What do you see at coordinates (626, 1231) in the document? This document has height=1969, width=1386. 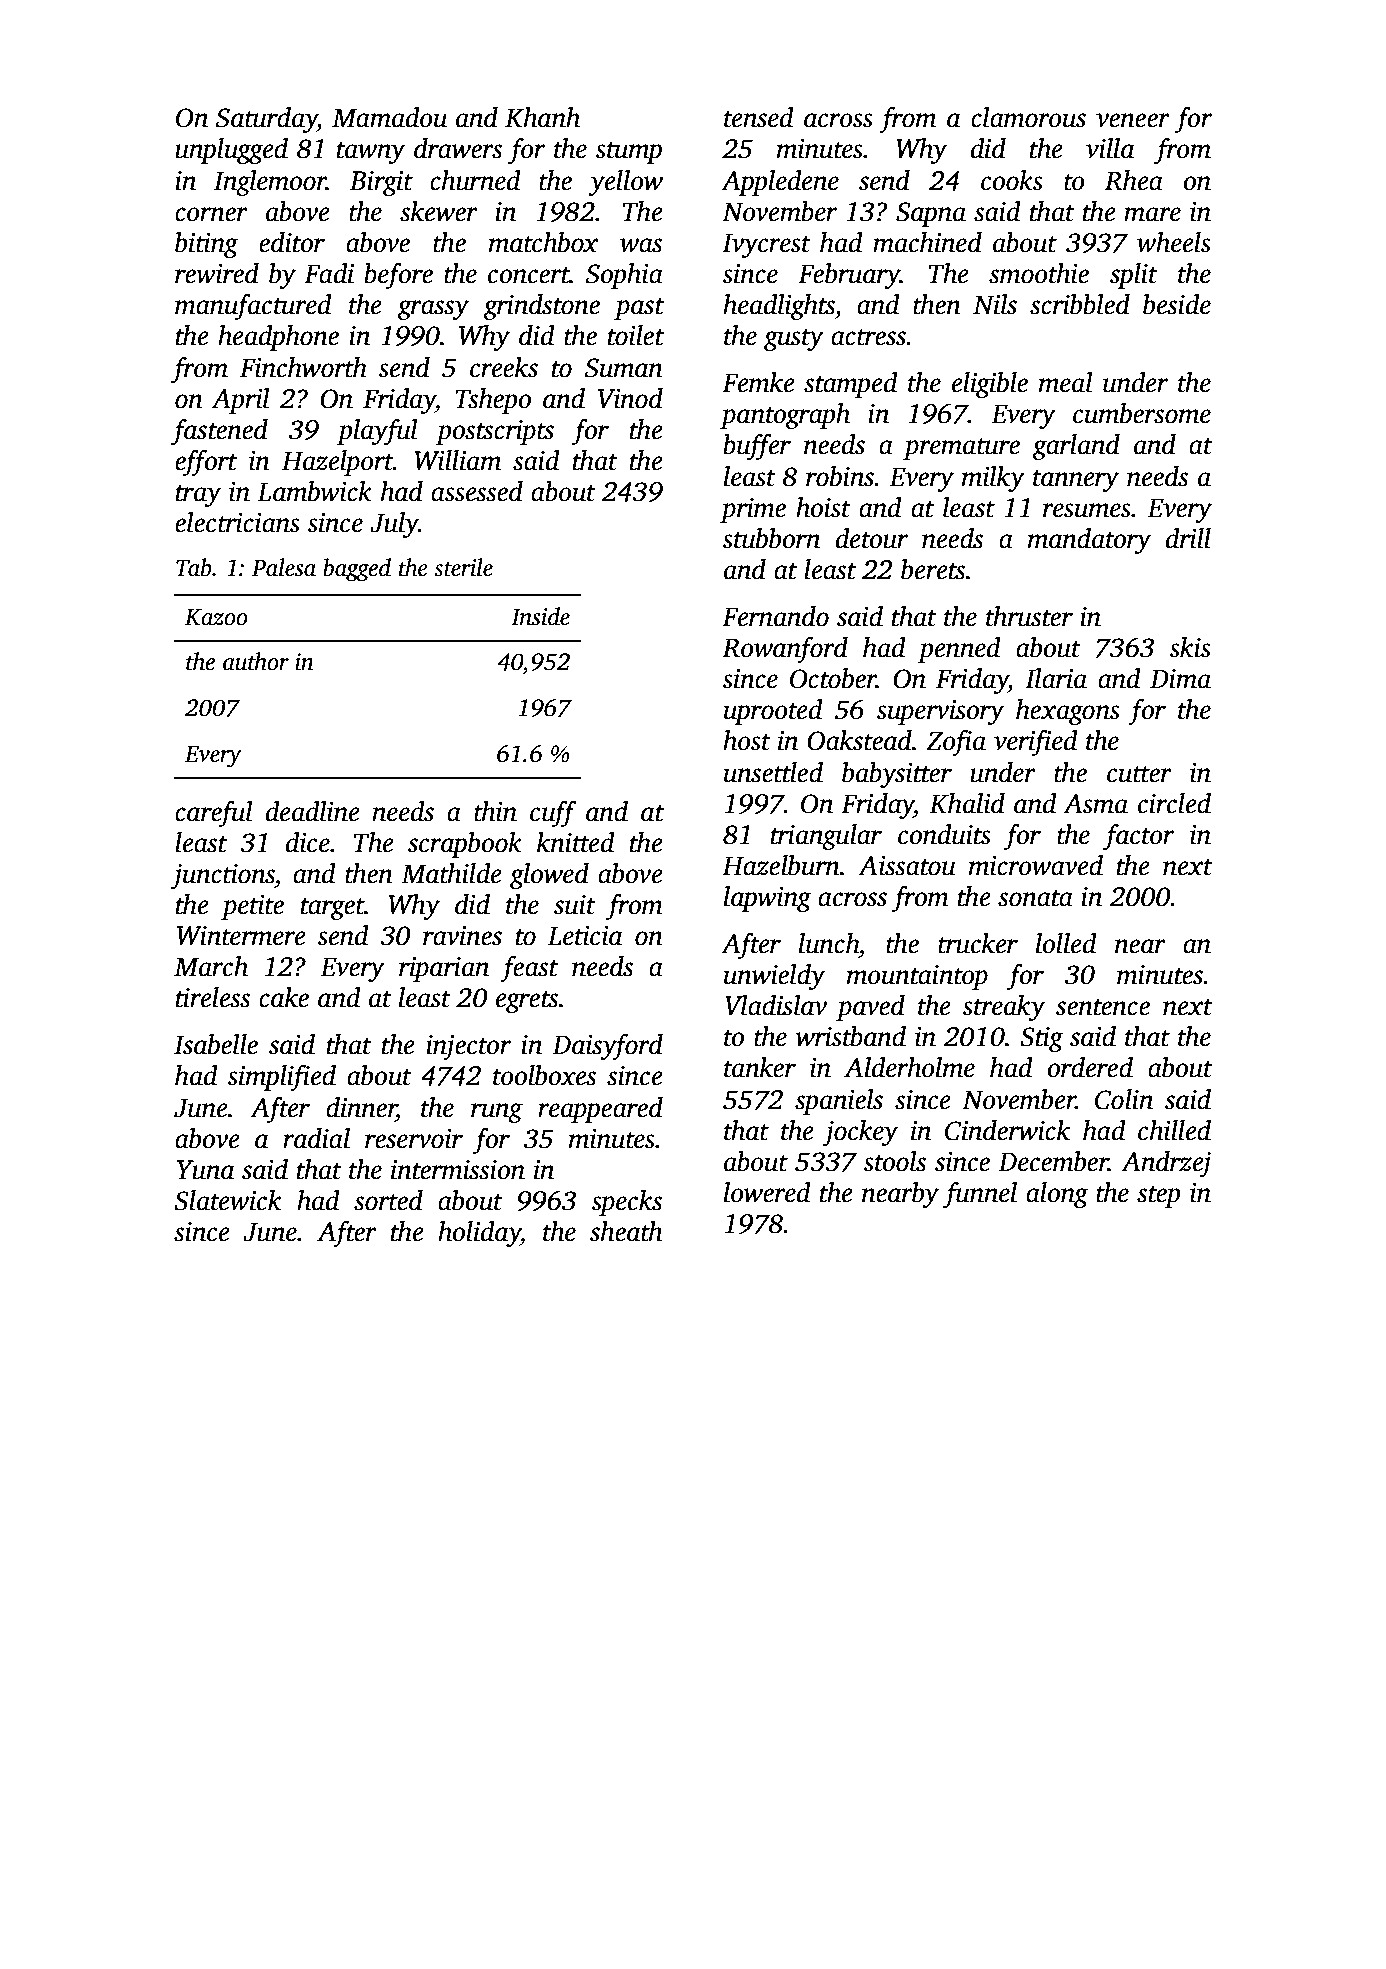 I see `sheath` at bounding box center [626, 1231].
